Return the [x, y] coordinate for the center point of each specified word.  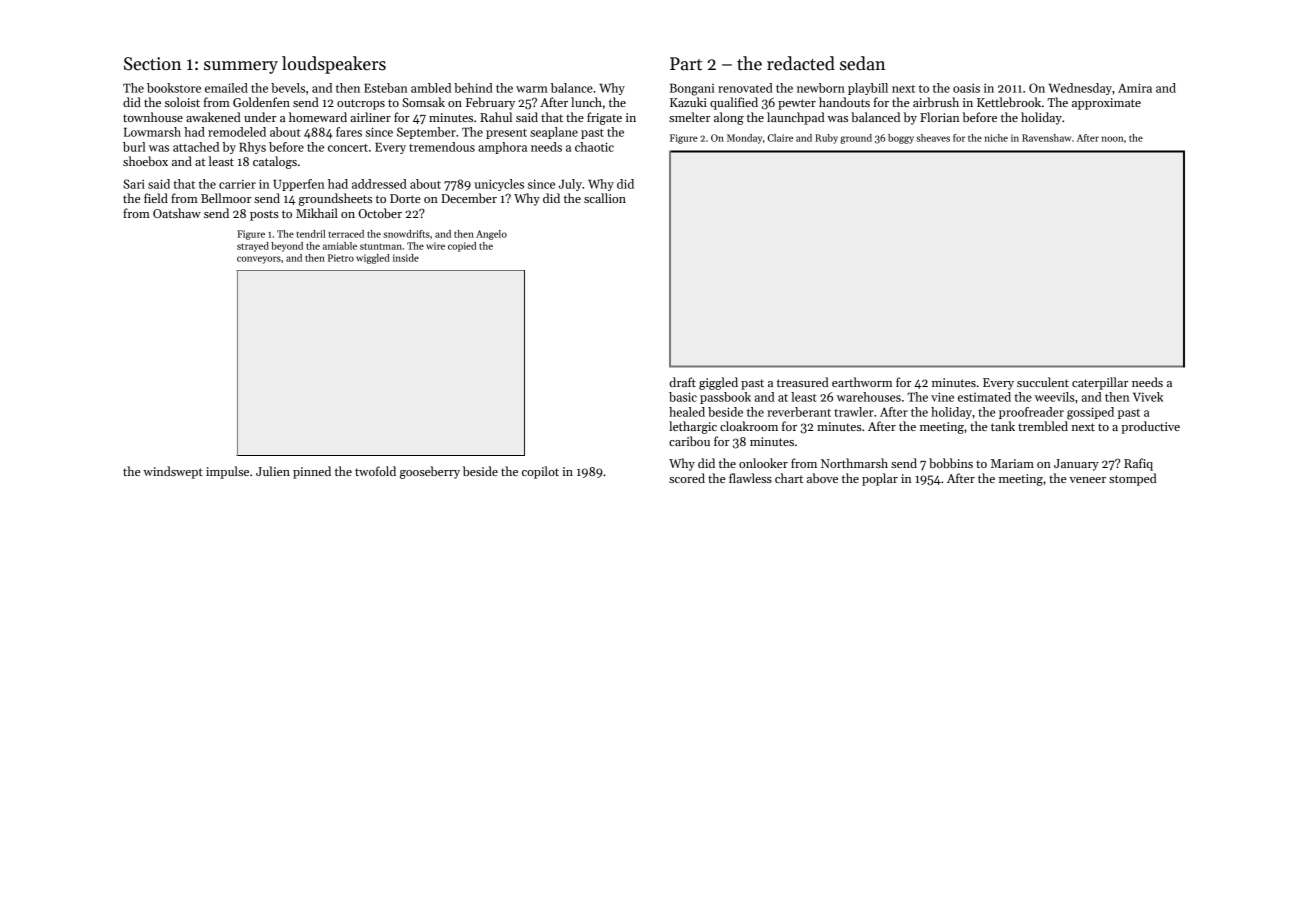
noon [1112, 139]
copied [462, 247]
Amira [1135, 88]
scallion [605, 198]
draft [682, 382]
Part [686, 64]
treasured [803, 382]
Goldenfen [261, 102]
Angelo [491, 235]
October [380, 213]
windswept [173, 472]
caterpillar [1100, 383]
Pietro [341, 258]
